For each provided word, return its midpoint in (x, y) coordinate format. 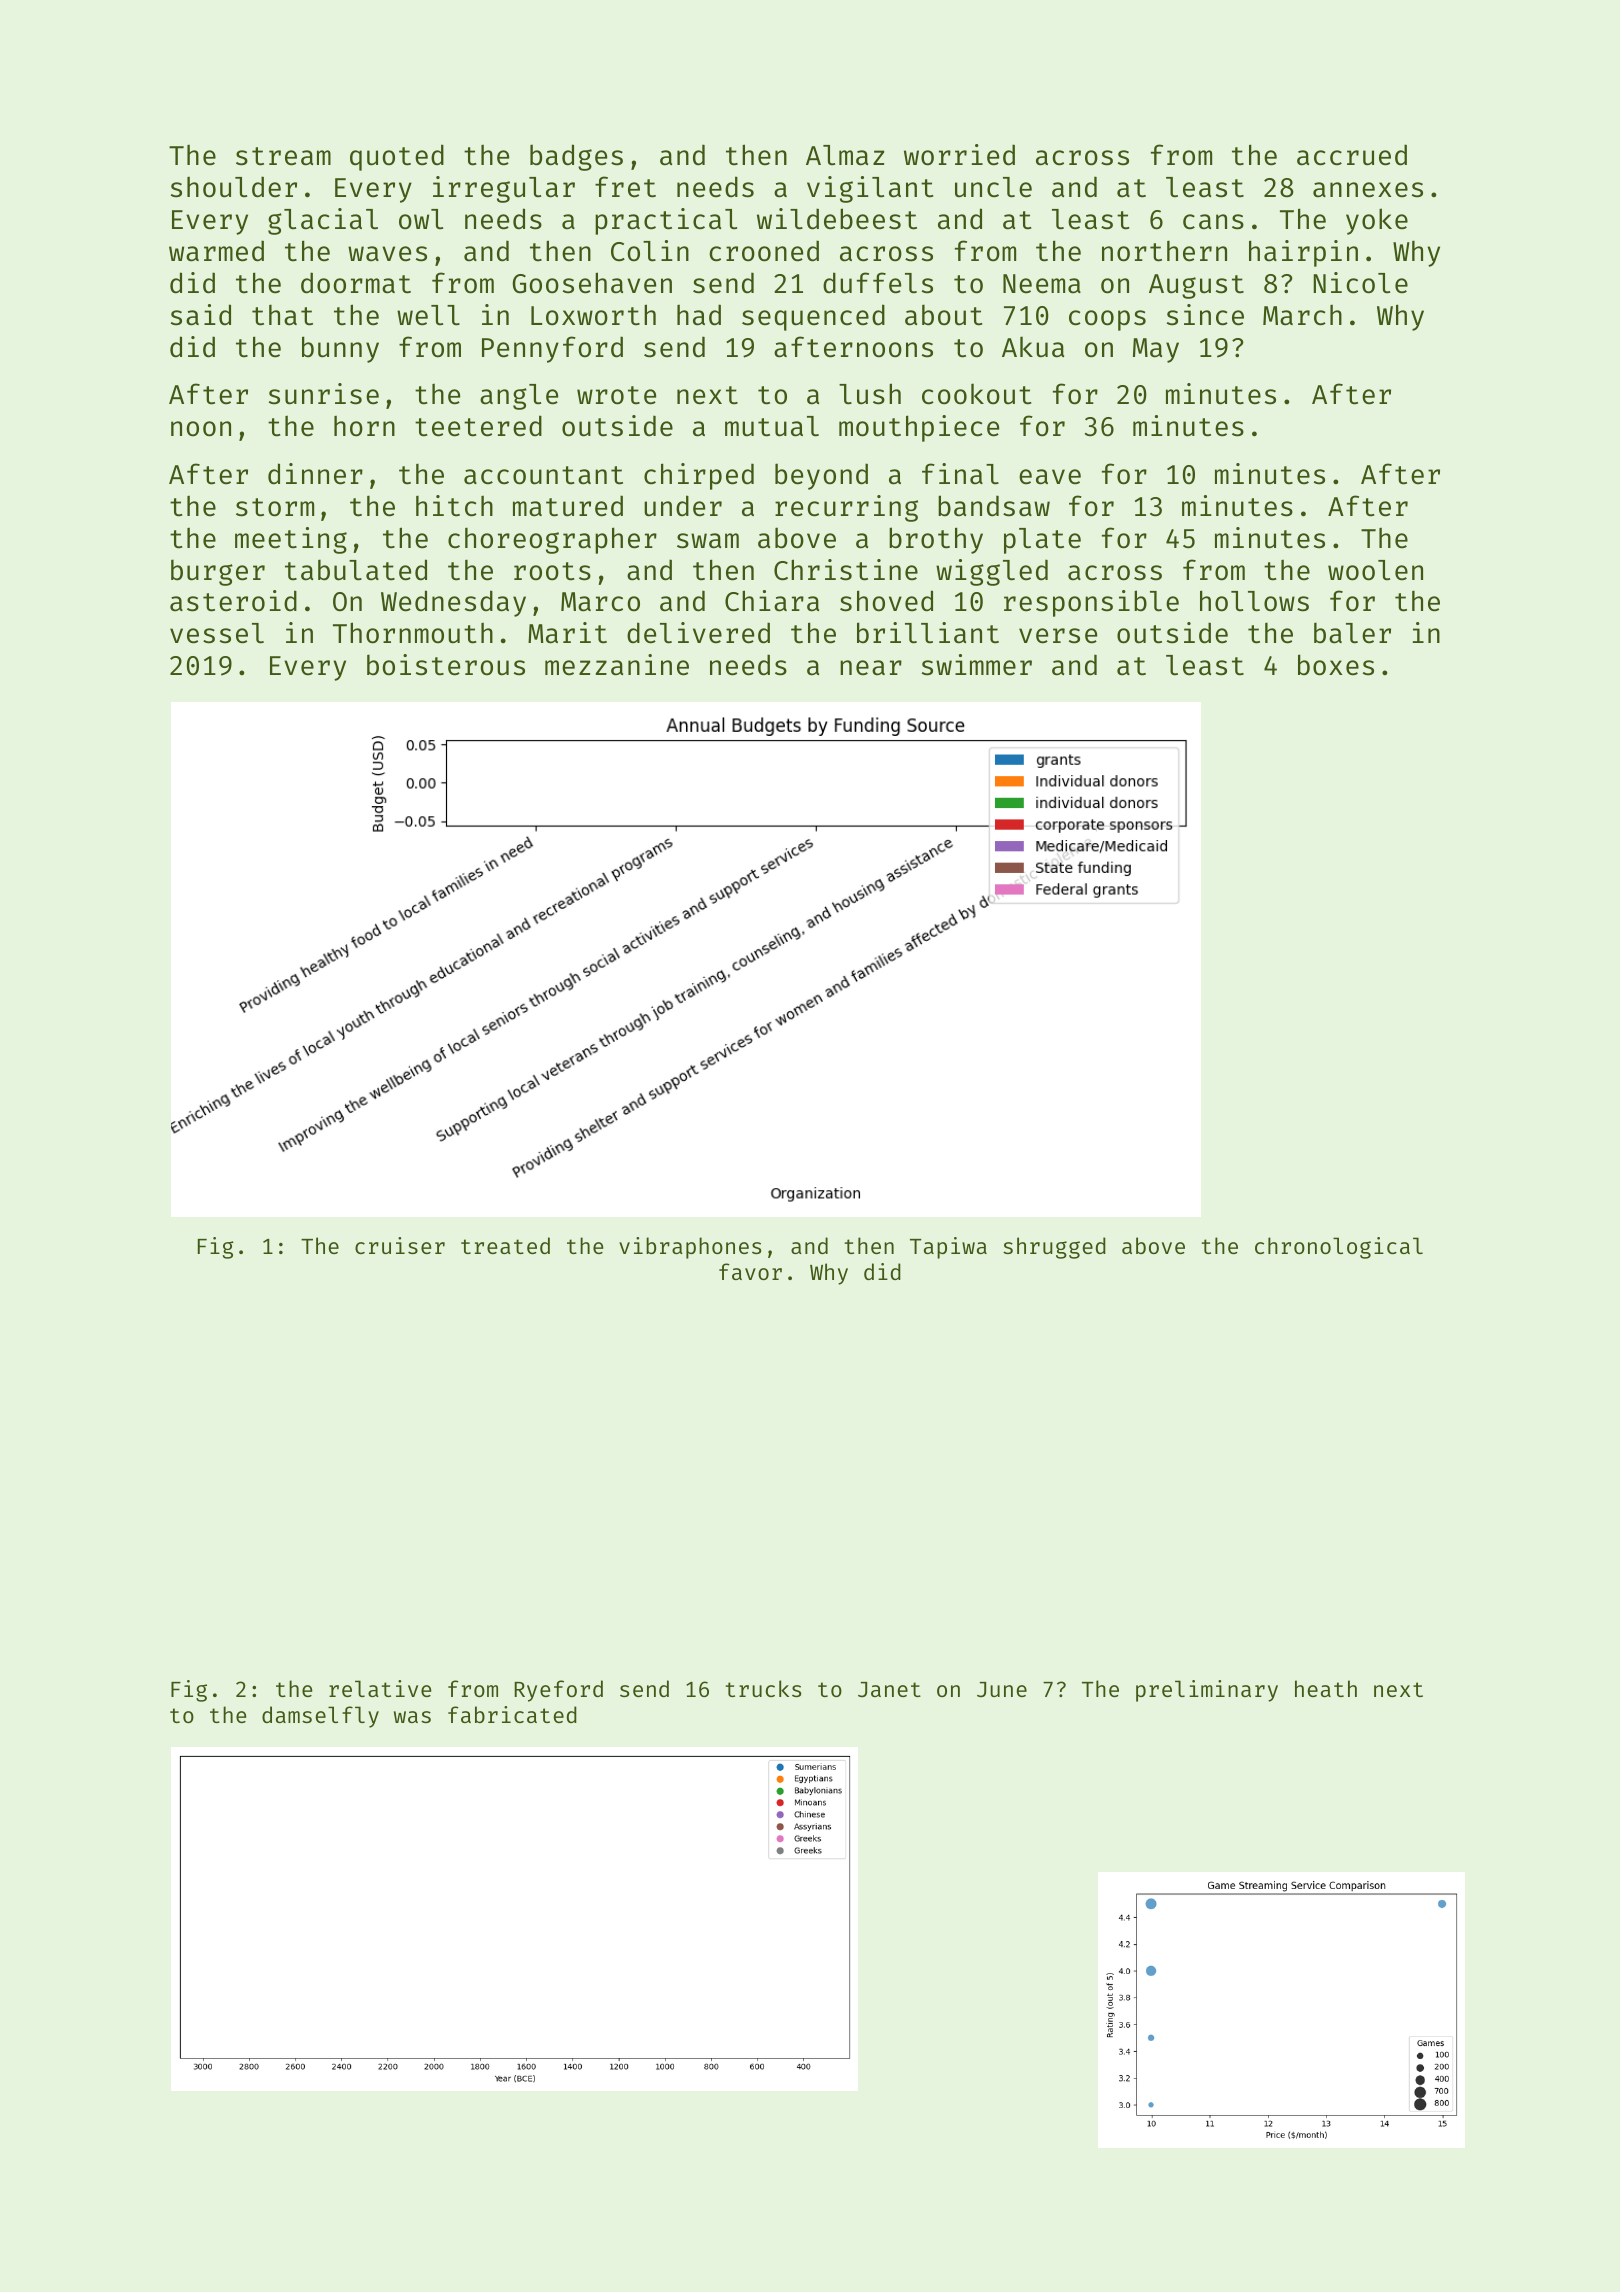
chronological (1339, 1248)
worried (959, 155)
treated (505, 1245)
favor (750, 1271)
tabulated (356, 570)
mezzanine (617, 665)
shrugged (1054, 1248)
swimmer (977, 665)
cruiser (400, 1245)
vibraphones (690, 1248)
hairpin (1303, 253)
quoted (397, 157)
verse (1058, 636)
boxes (1336, 665)
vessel (217, 633)
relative (380, 1688)
